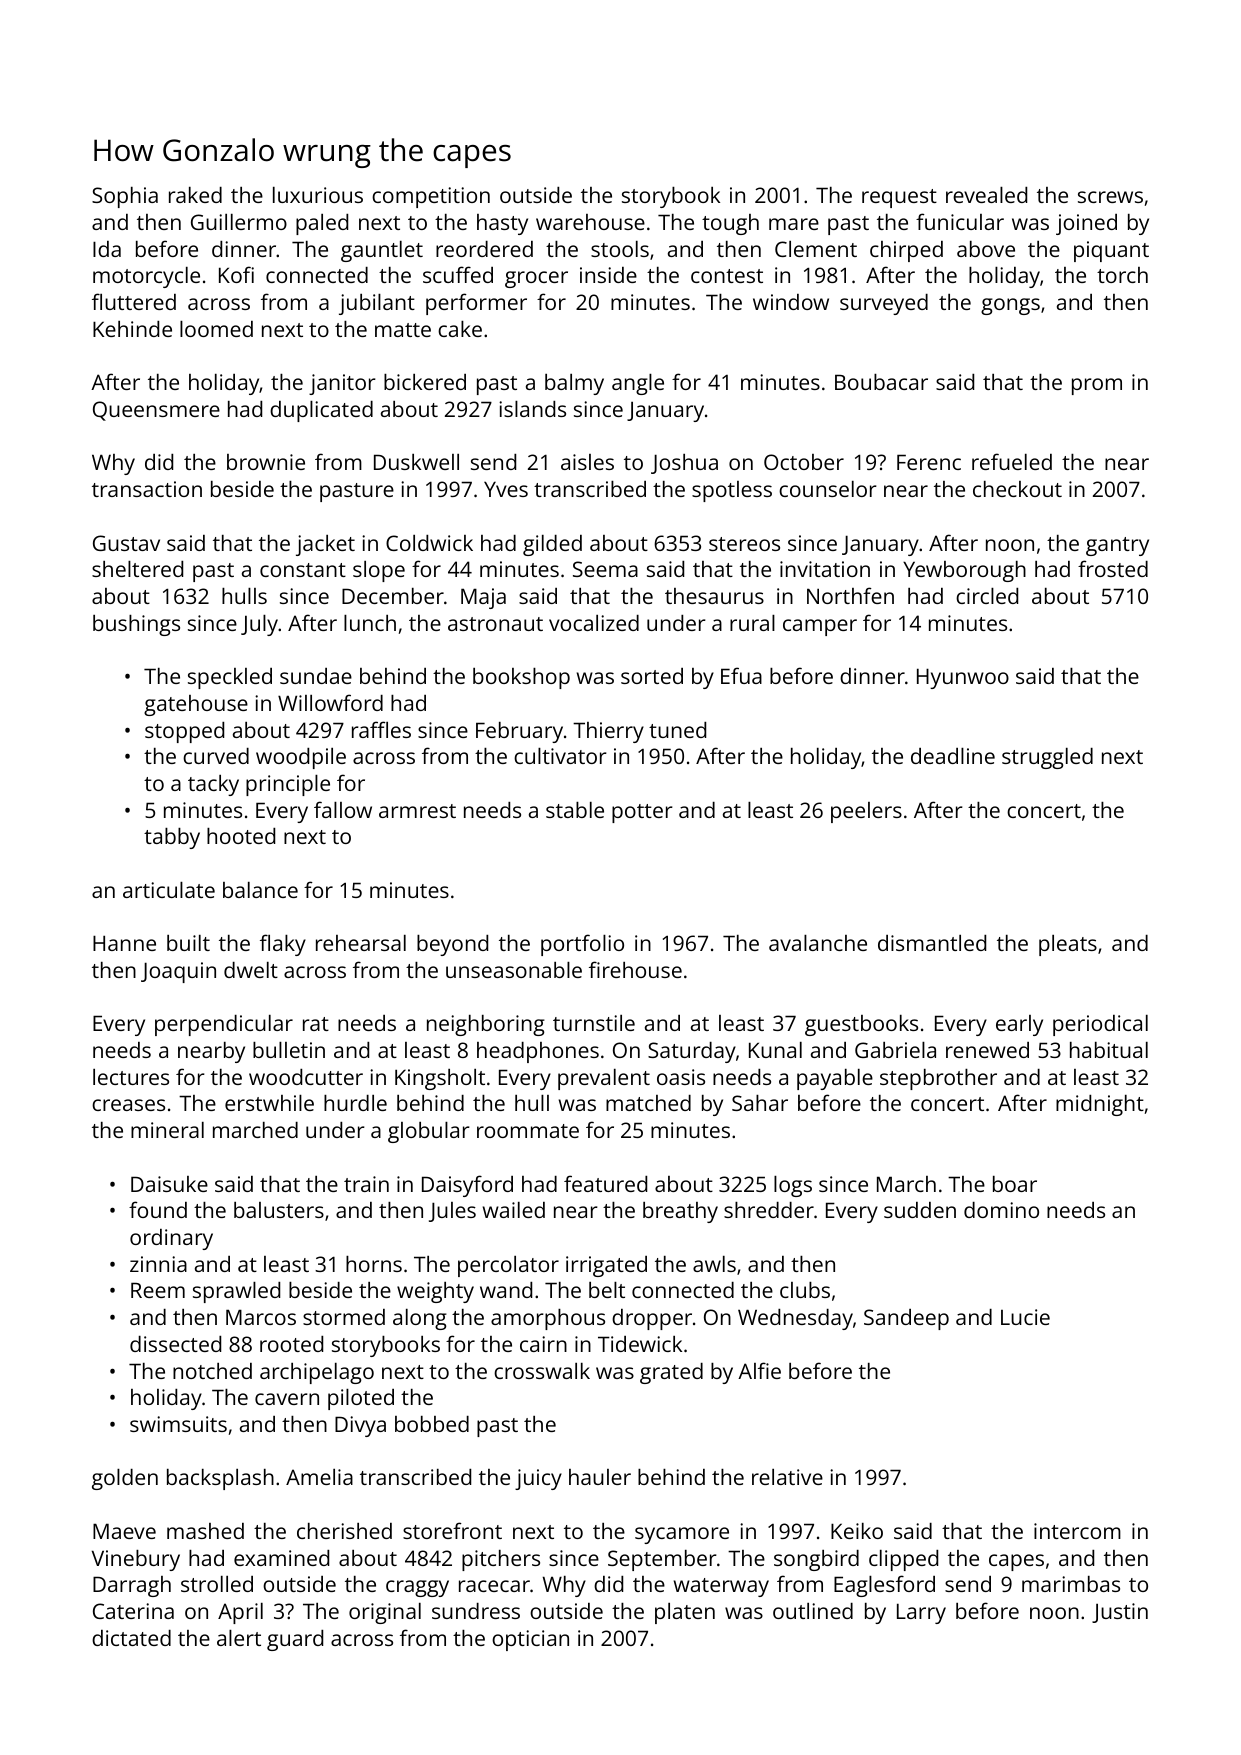 The image size is (1241, 1755). Describe the element at coordinates (884, 1586) in the image. I see `Eaglesford` at that location.
